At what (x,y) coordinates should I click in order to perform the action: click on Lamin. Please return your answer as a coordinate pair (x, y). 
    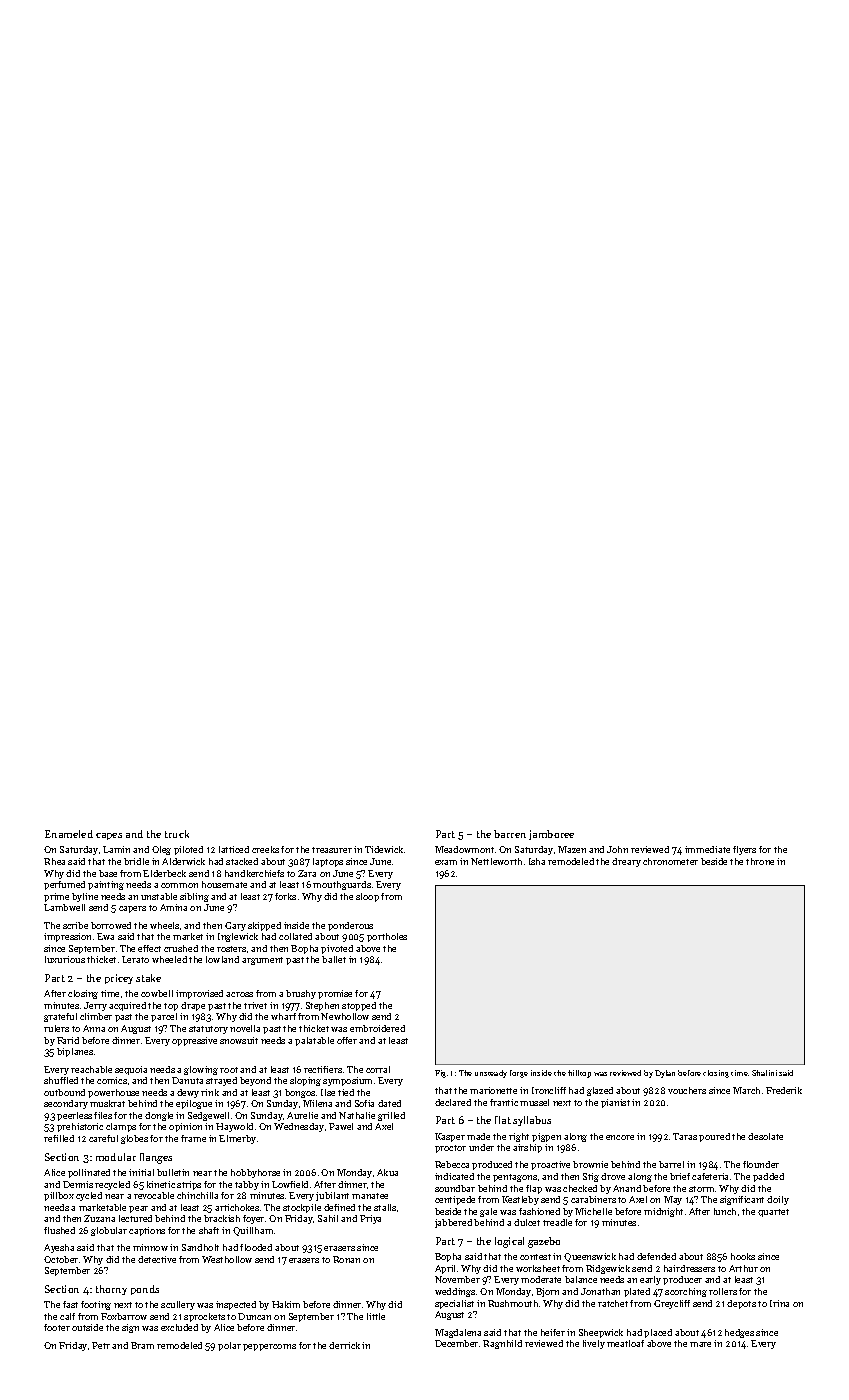
    Looking at the image, I should click on (116, 849).
